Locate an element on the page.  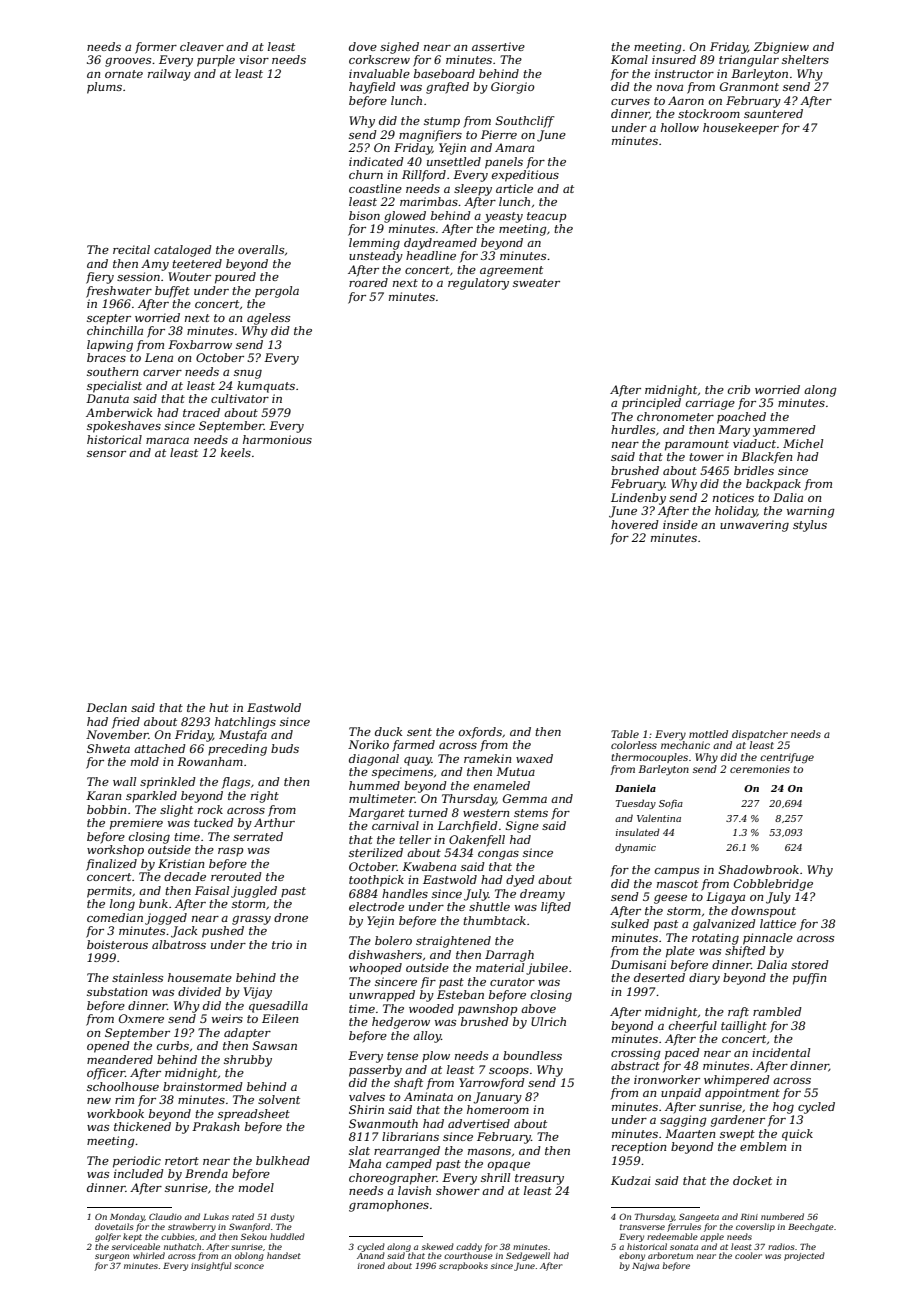
insured is located at coordinates (674, 59).
